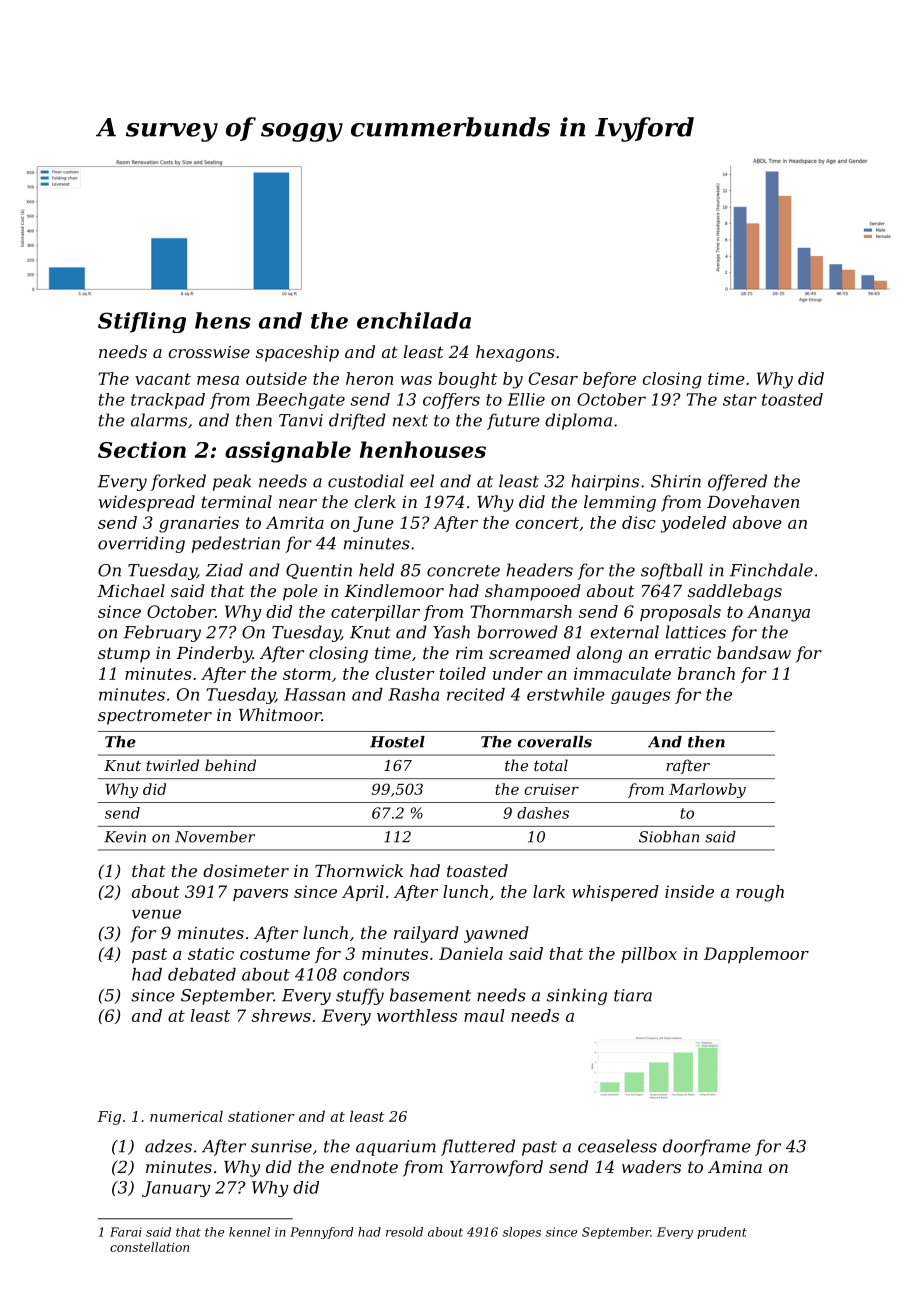 The image size is (924, 1314). Describe the element at coordinates (359, 870) in the screenshot. I see `Thornwick` at that location.
